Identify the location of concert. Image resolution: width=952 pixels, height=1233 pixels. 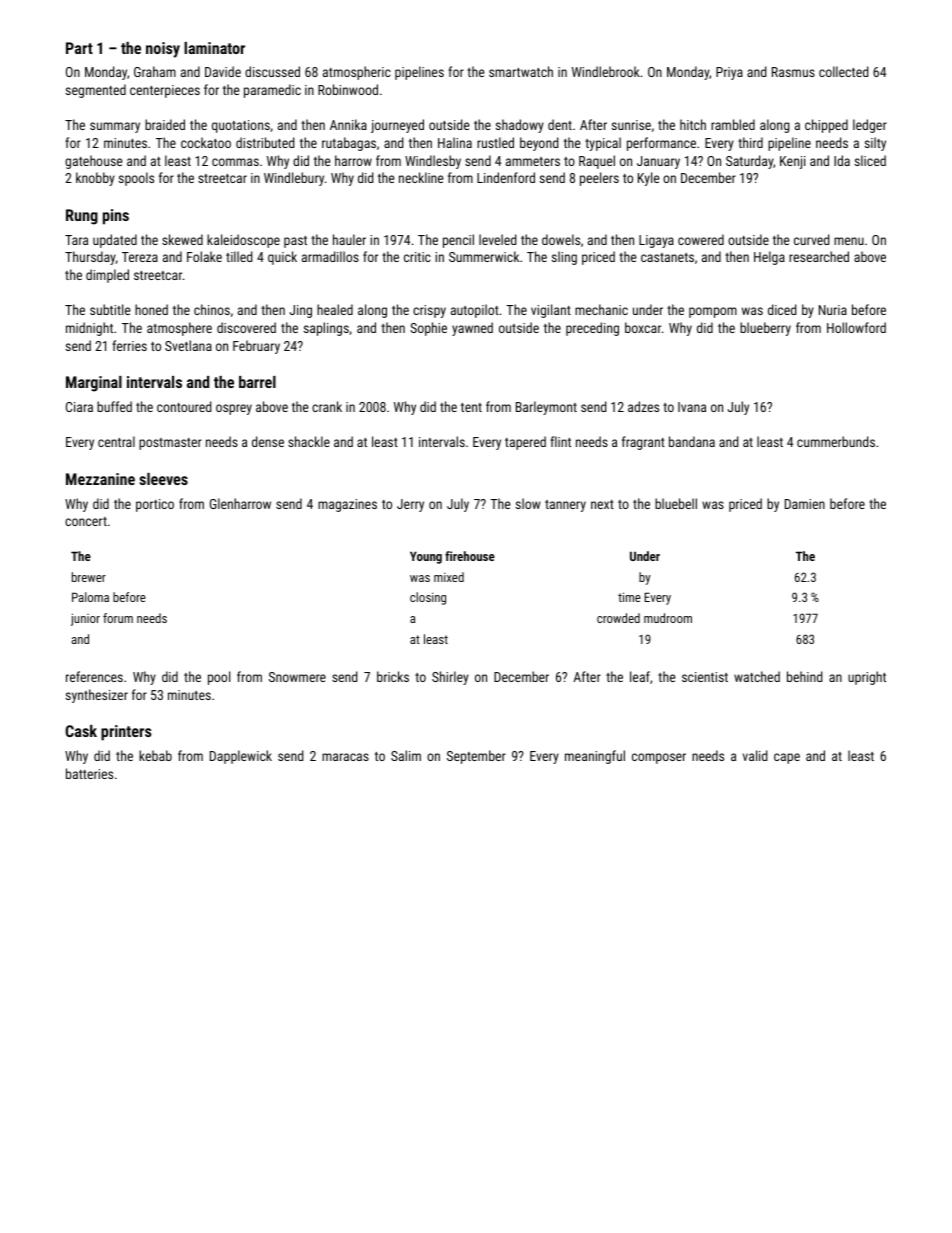
(86, 521).
